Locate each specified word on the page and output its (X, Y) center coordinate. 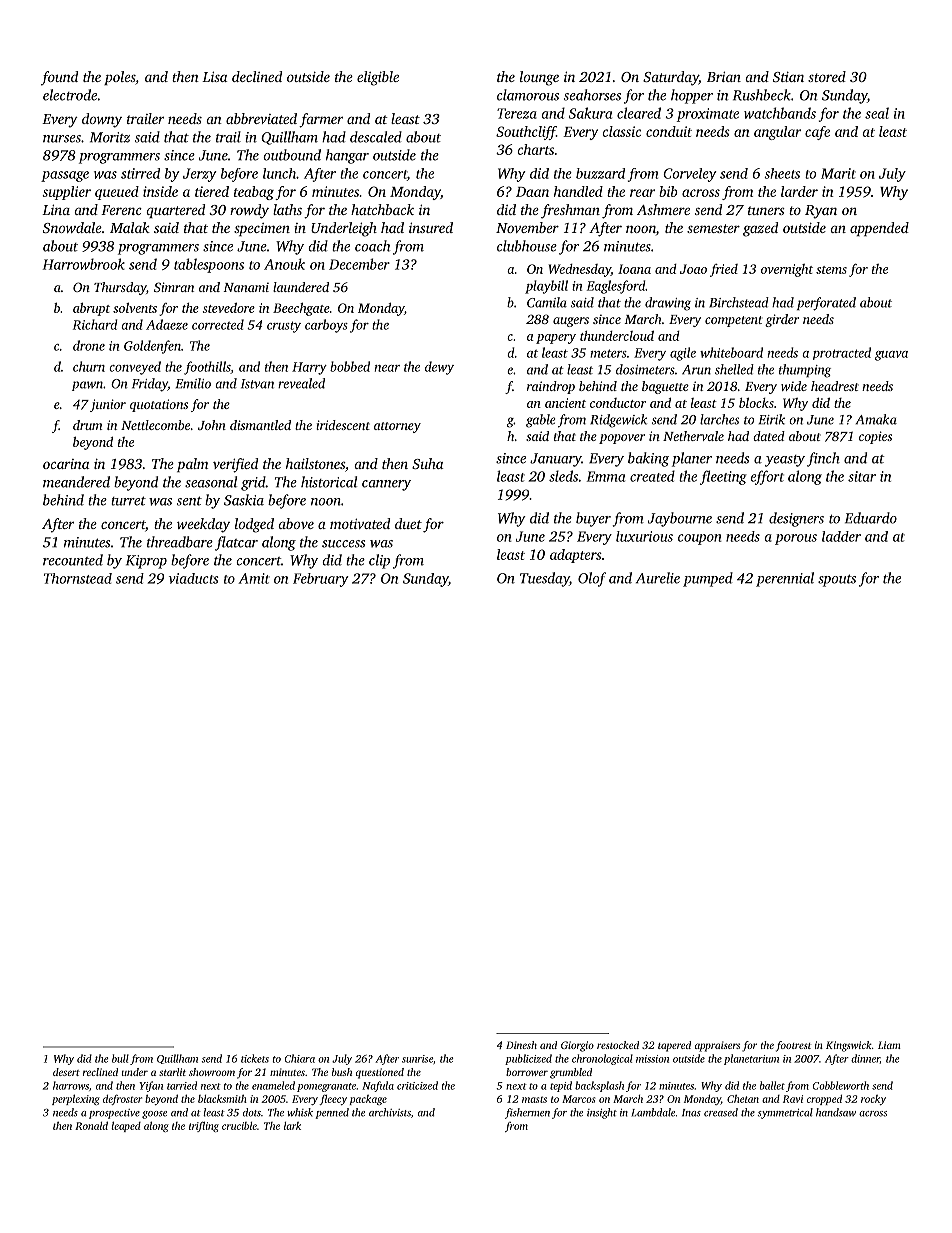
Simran (174, 287)
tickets (255, 1058)
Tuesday (545, 579)
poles (120, 78)
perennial (785, 579)
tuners (766, 210)
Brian (724, 76)
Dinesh (521, 1045)
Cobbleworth (841, 1085)
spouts (837, 580)
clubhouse (527, 246)
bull (120, 1058)
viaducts (193, 578)
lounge (539, 78)
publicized (528, 1059)
